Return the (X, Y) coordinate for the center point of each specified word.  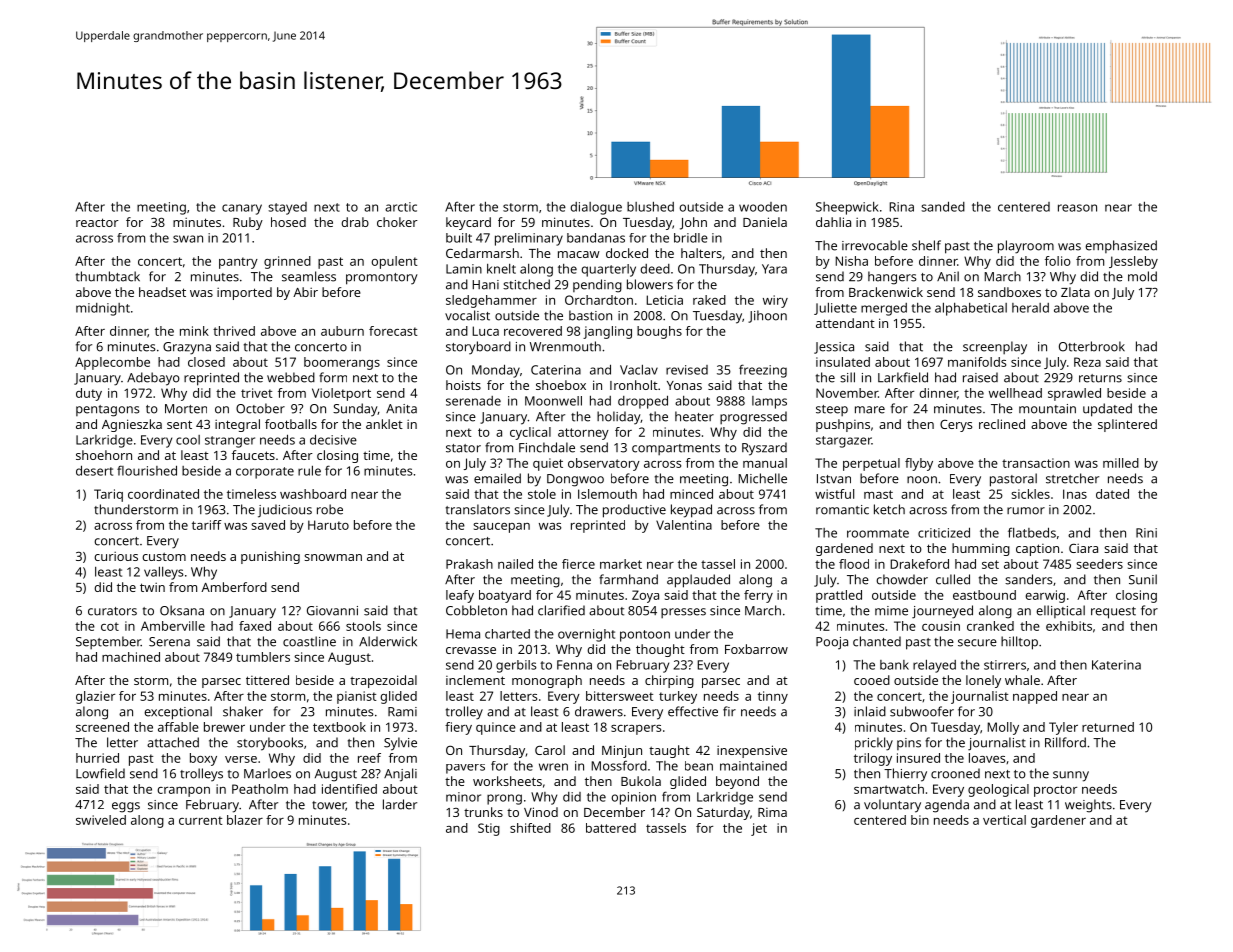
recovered (533, 331)
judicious (285, 511)
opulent (394, 262)
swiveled (101, 820)
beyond (737, 782)
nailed (515, 564)
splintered (1127, 425)
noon (922, 480)
